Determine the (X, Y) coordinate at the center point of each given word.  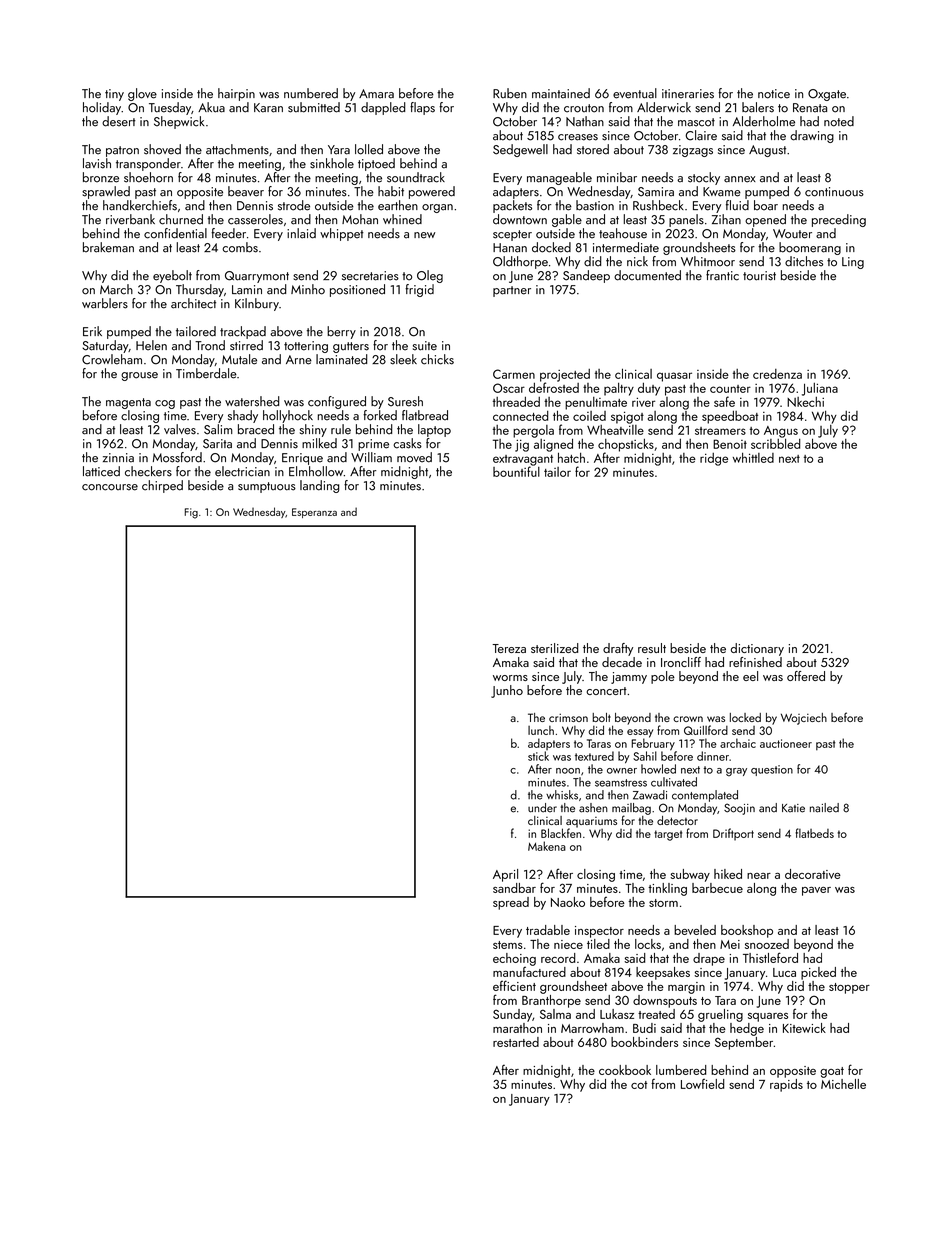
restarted (516, 1042)
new (424, 235)
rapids (786, 1085)
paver (816, 891)
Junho (507, 691)
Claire (701, 135)
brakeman (108, 247)
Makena (547, 846)
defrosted (554, 387)
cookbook (625, 1070)
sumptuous (267, 487)
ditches (804, 261)
